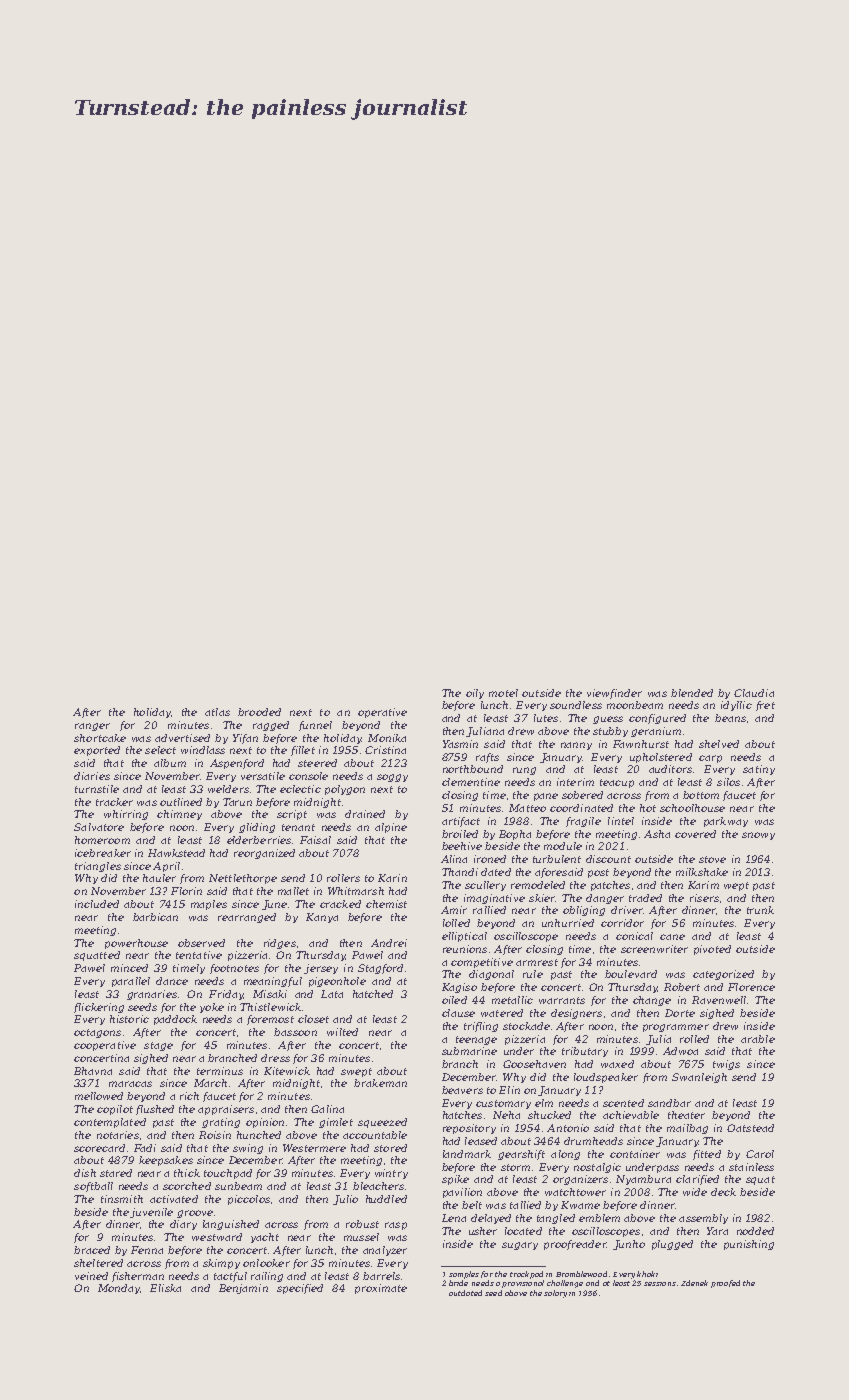 Image resolution: width=849 pixels, height=1400 pixels. I want to click on swing, so click(248, 1149).
